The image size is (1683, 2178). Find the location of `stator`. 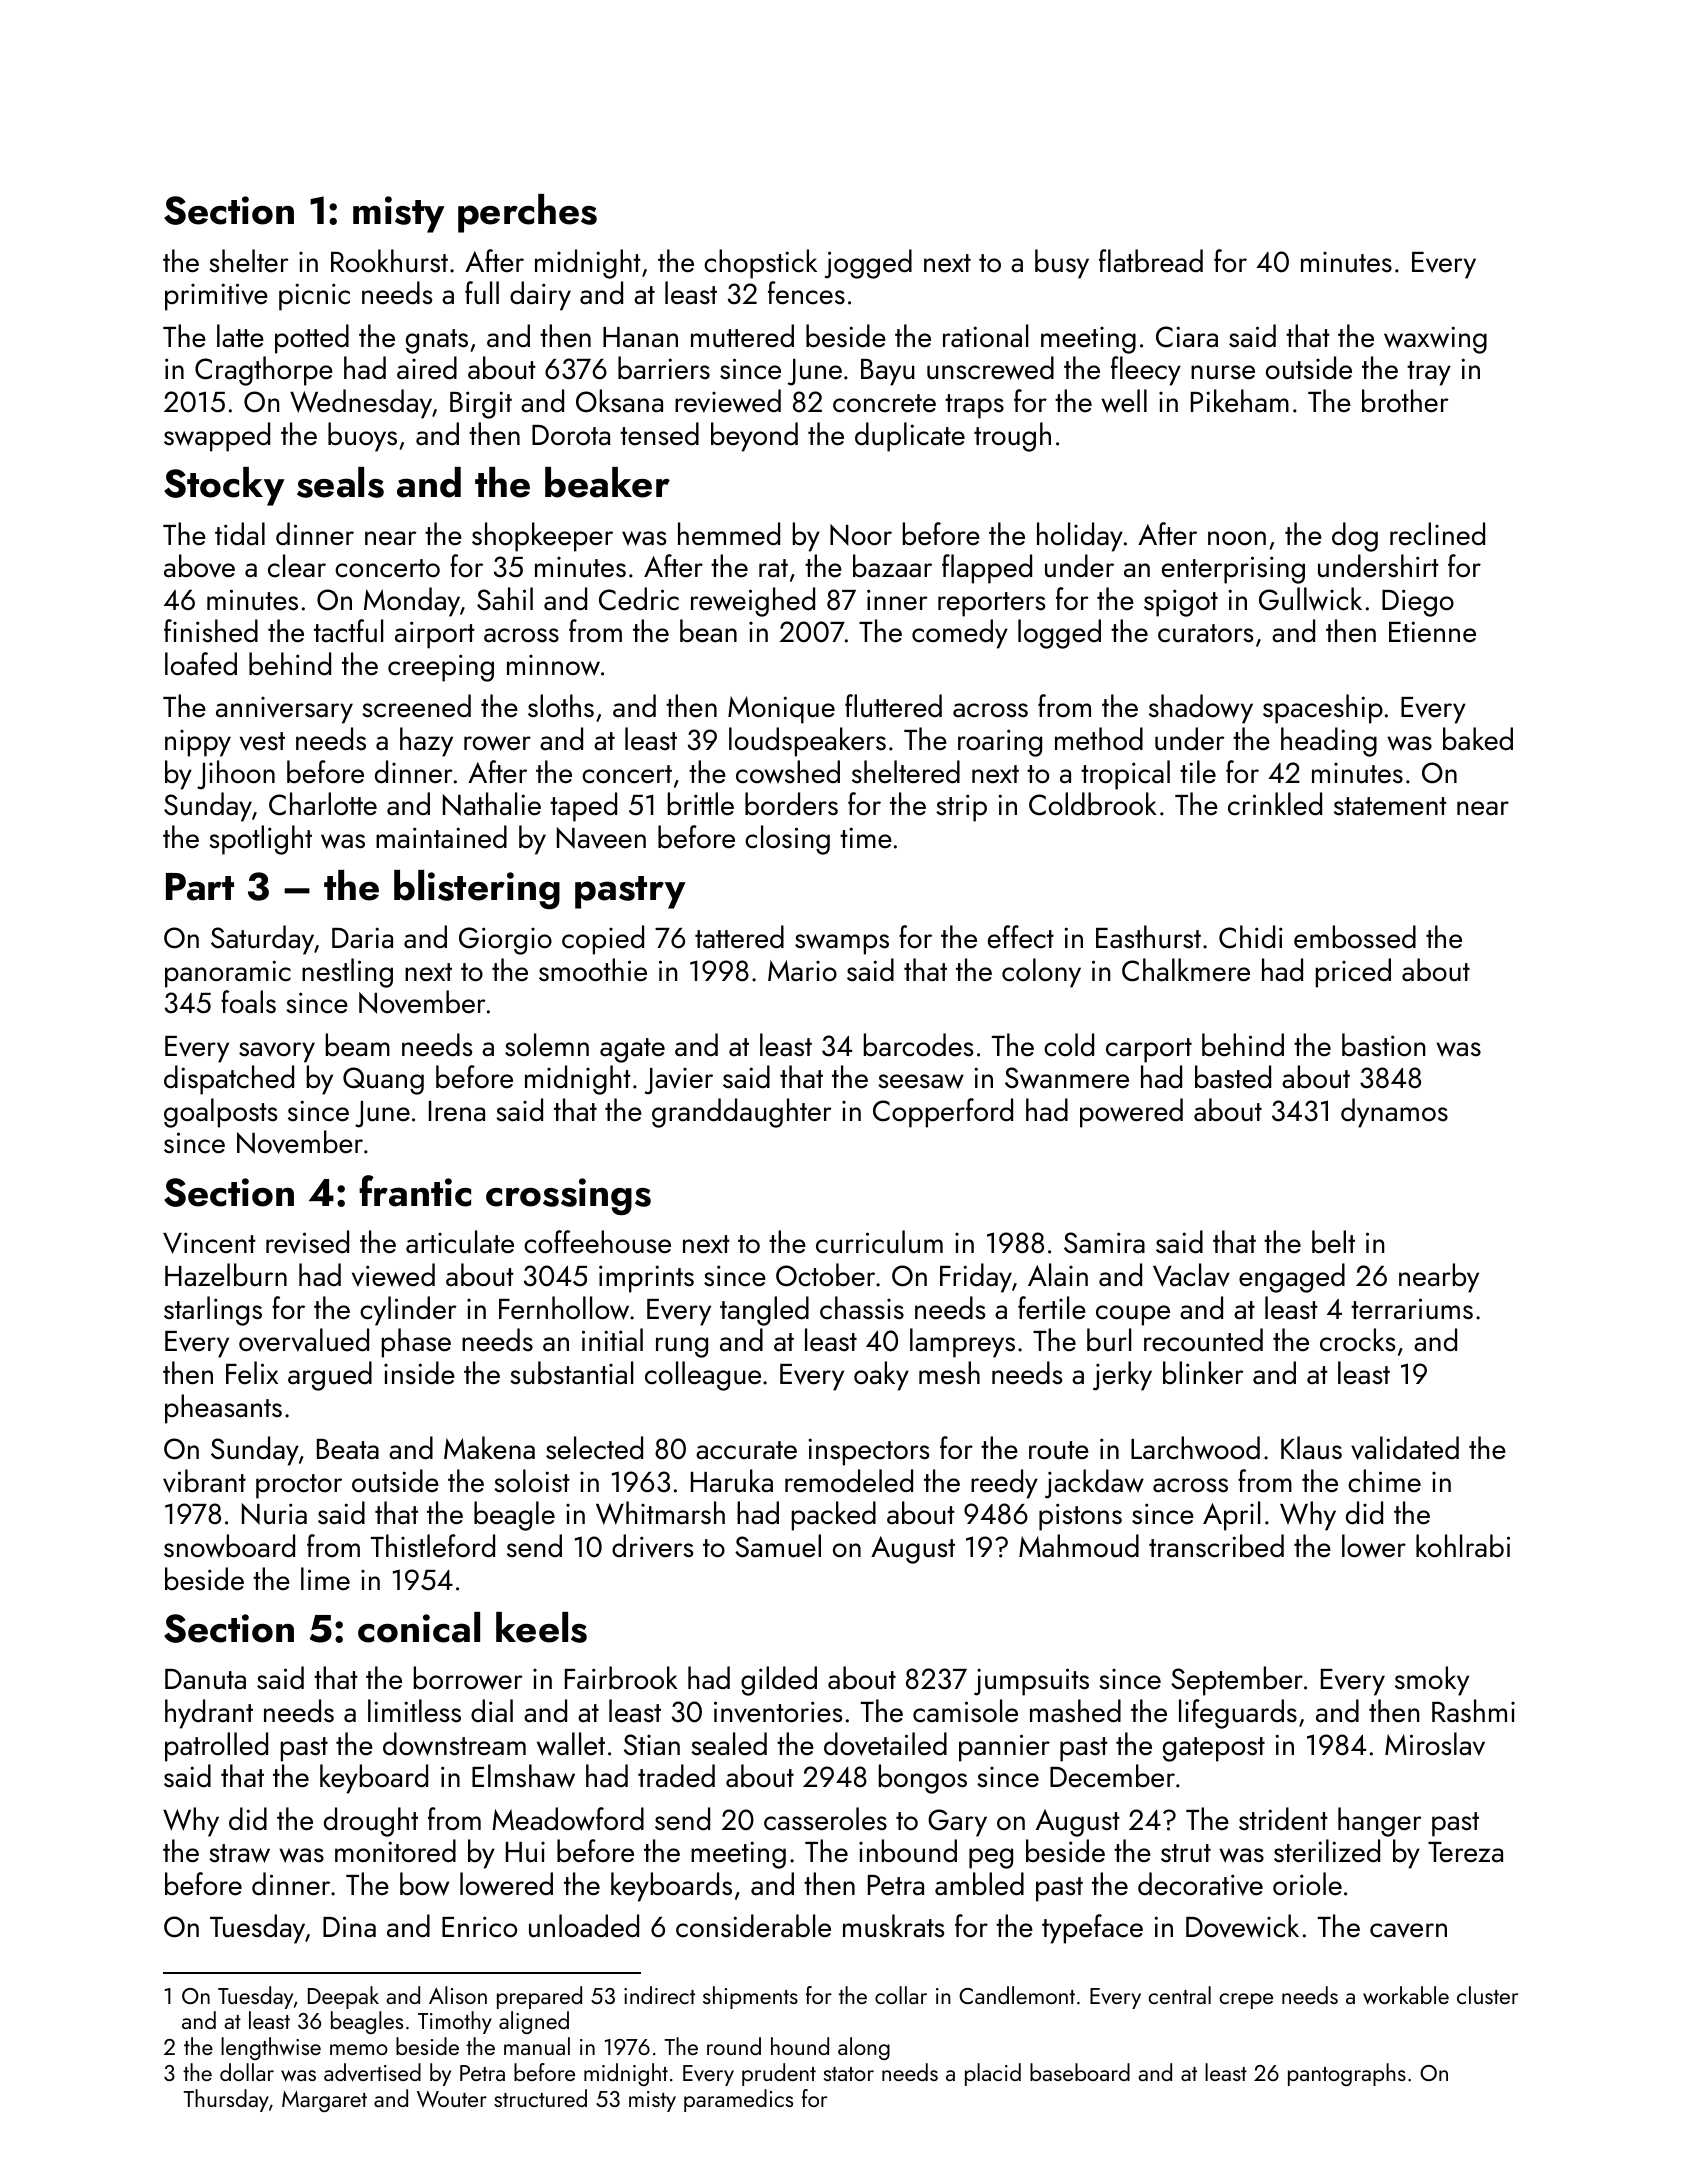

stator is located at coordinates (849, 2074).
